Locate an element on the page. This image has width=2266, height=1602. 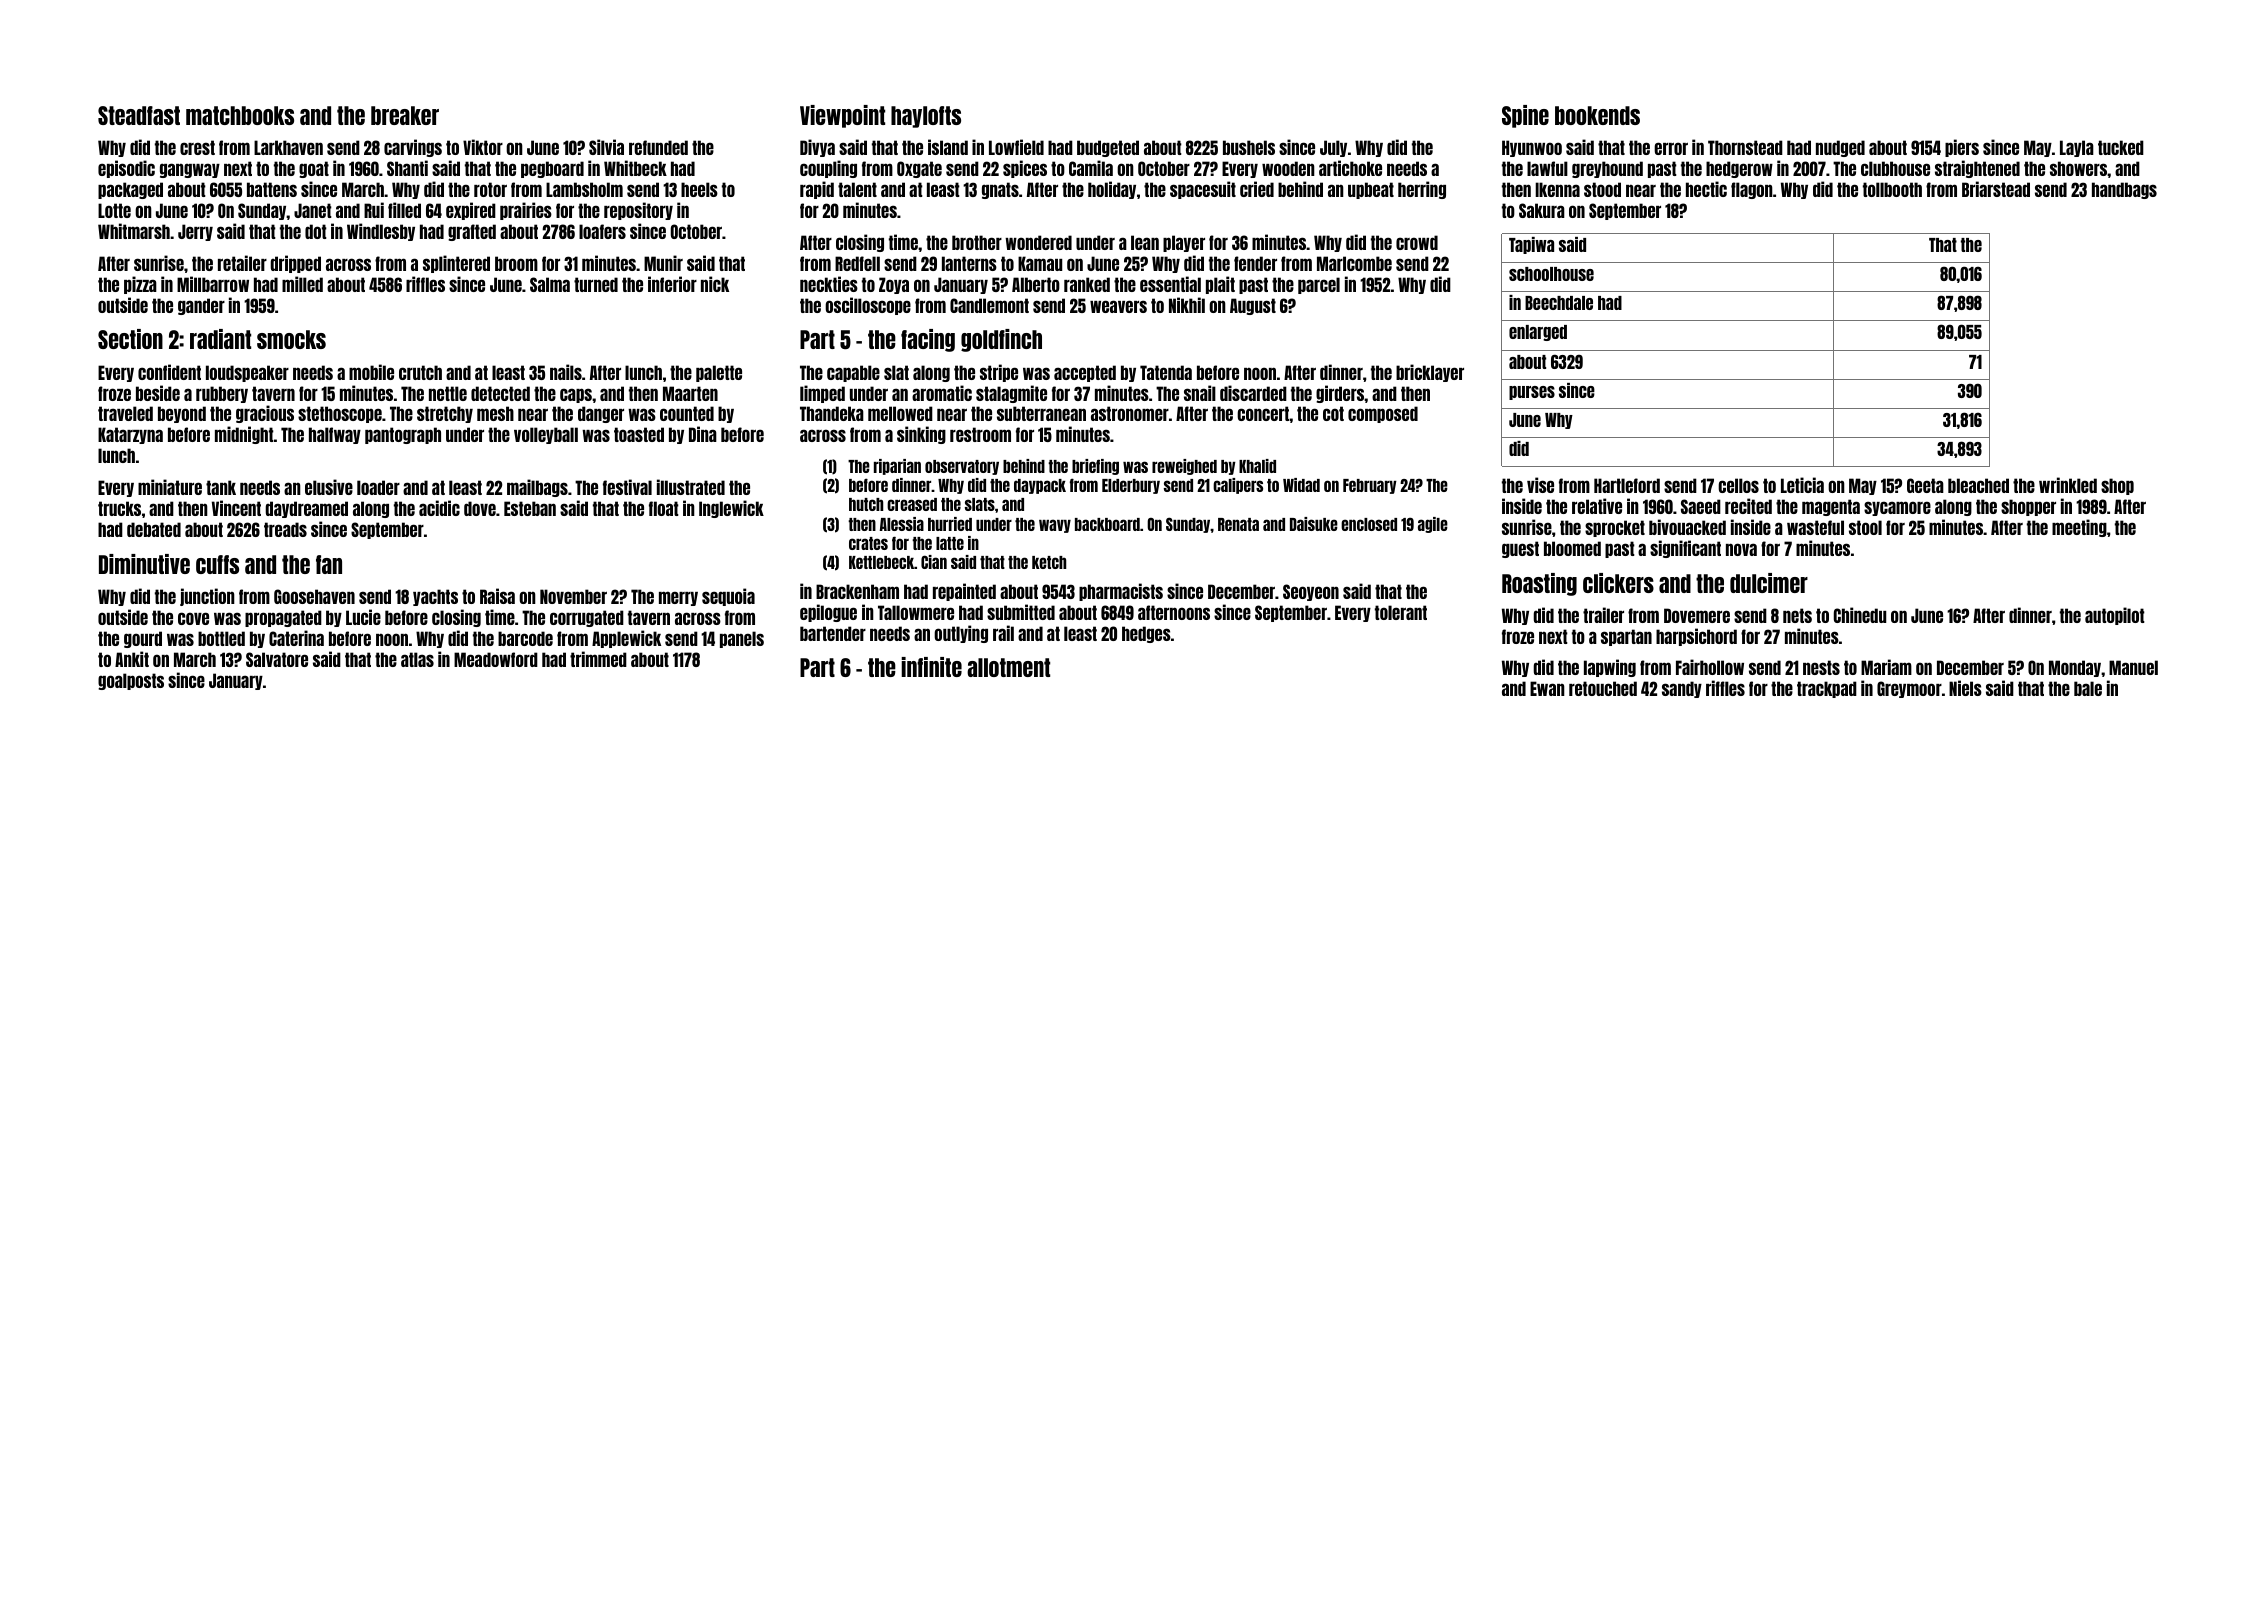
Chinedu is located at coordinates (1860, 615).
